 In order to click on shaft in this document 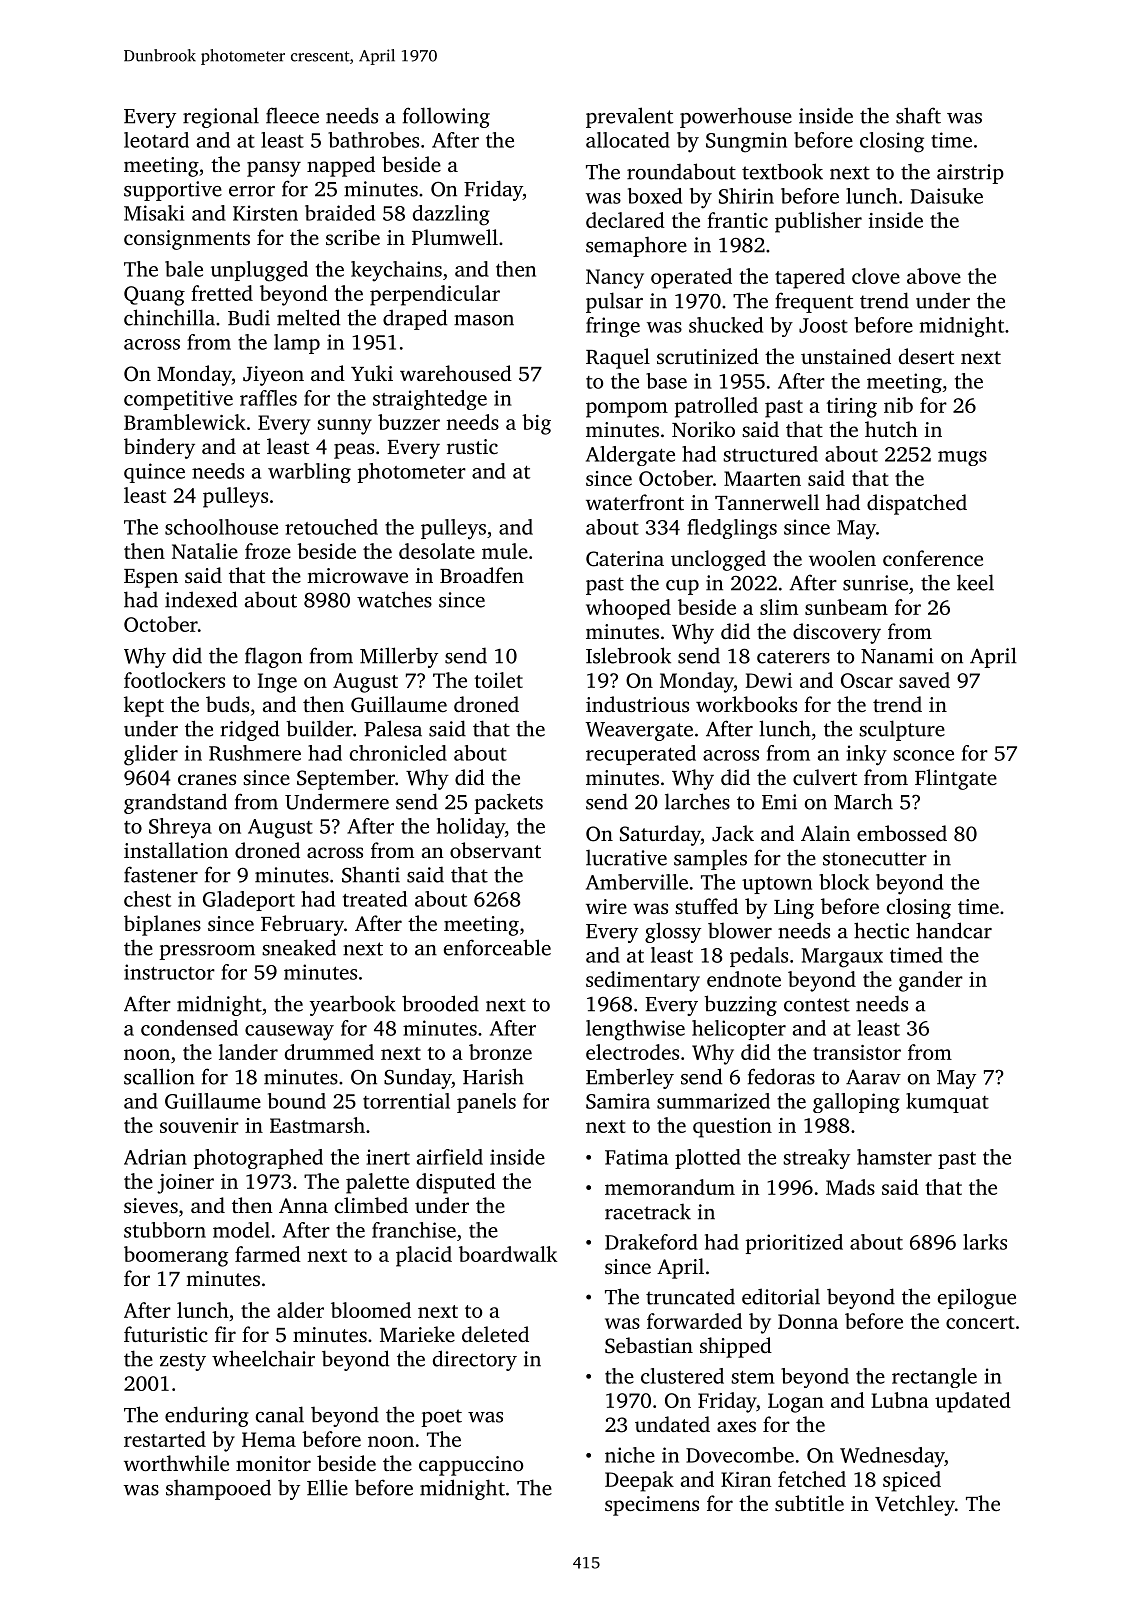, I will do `click(918, 115)`.
